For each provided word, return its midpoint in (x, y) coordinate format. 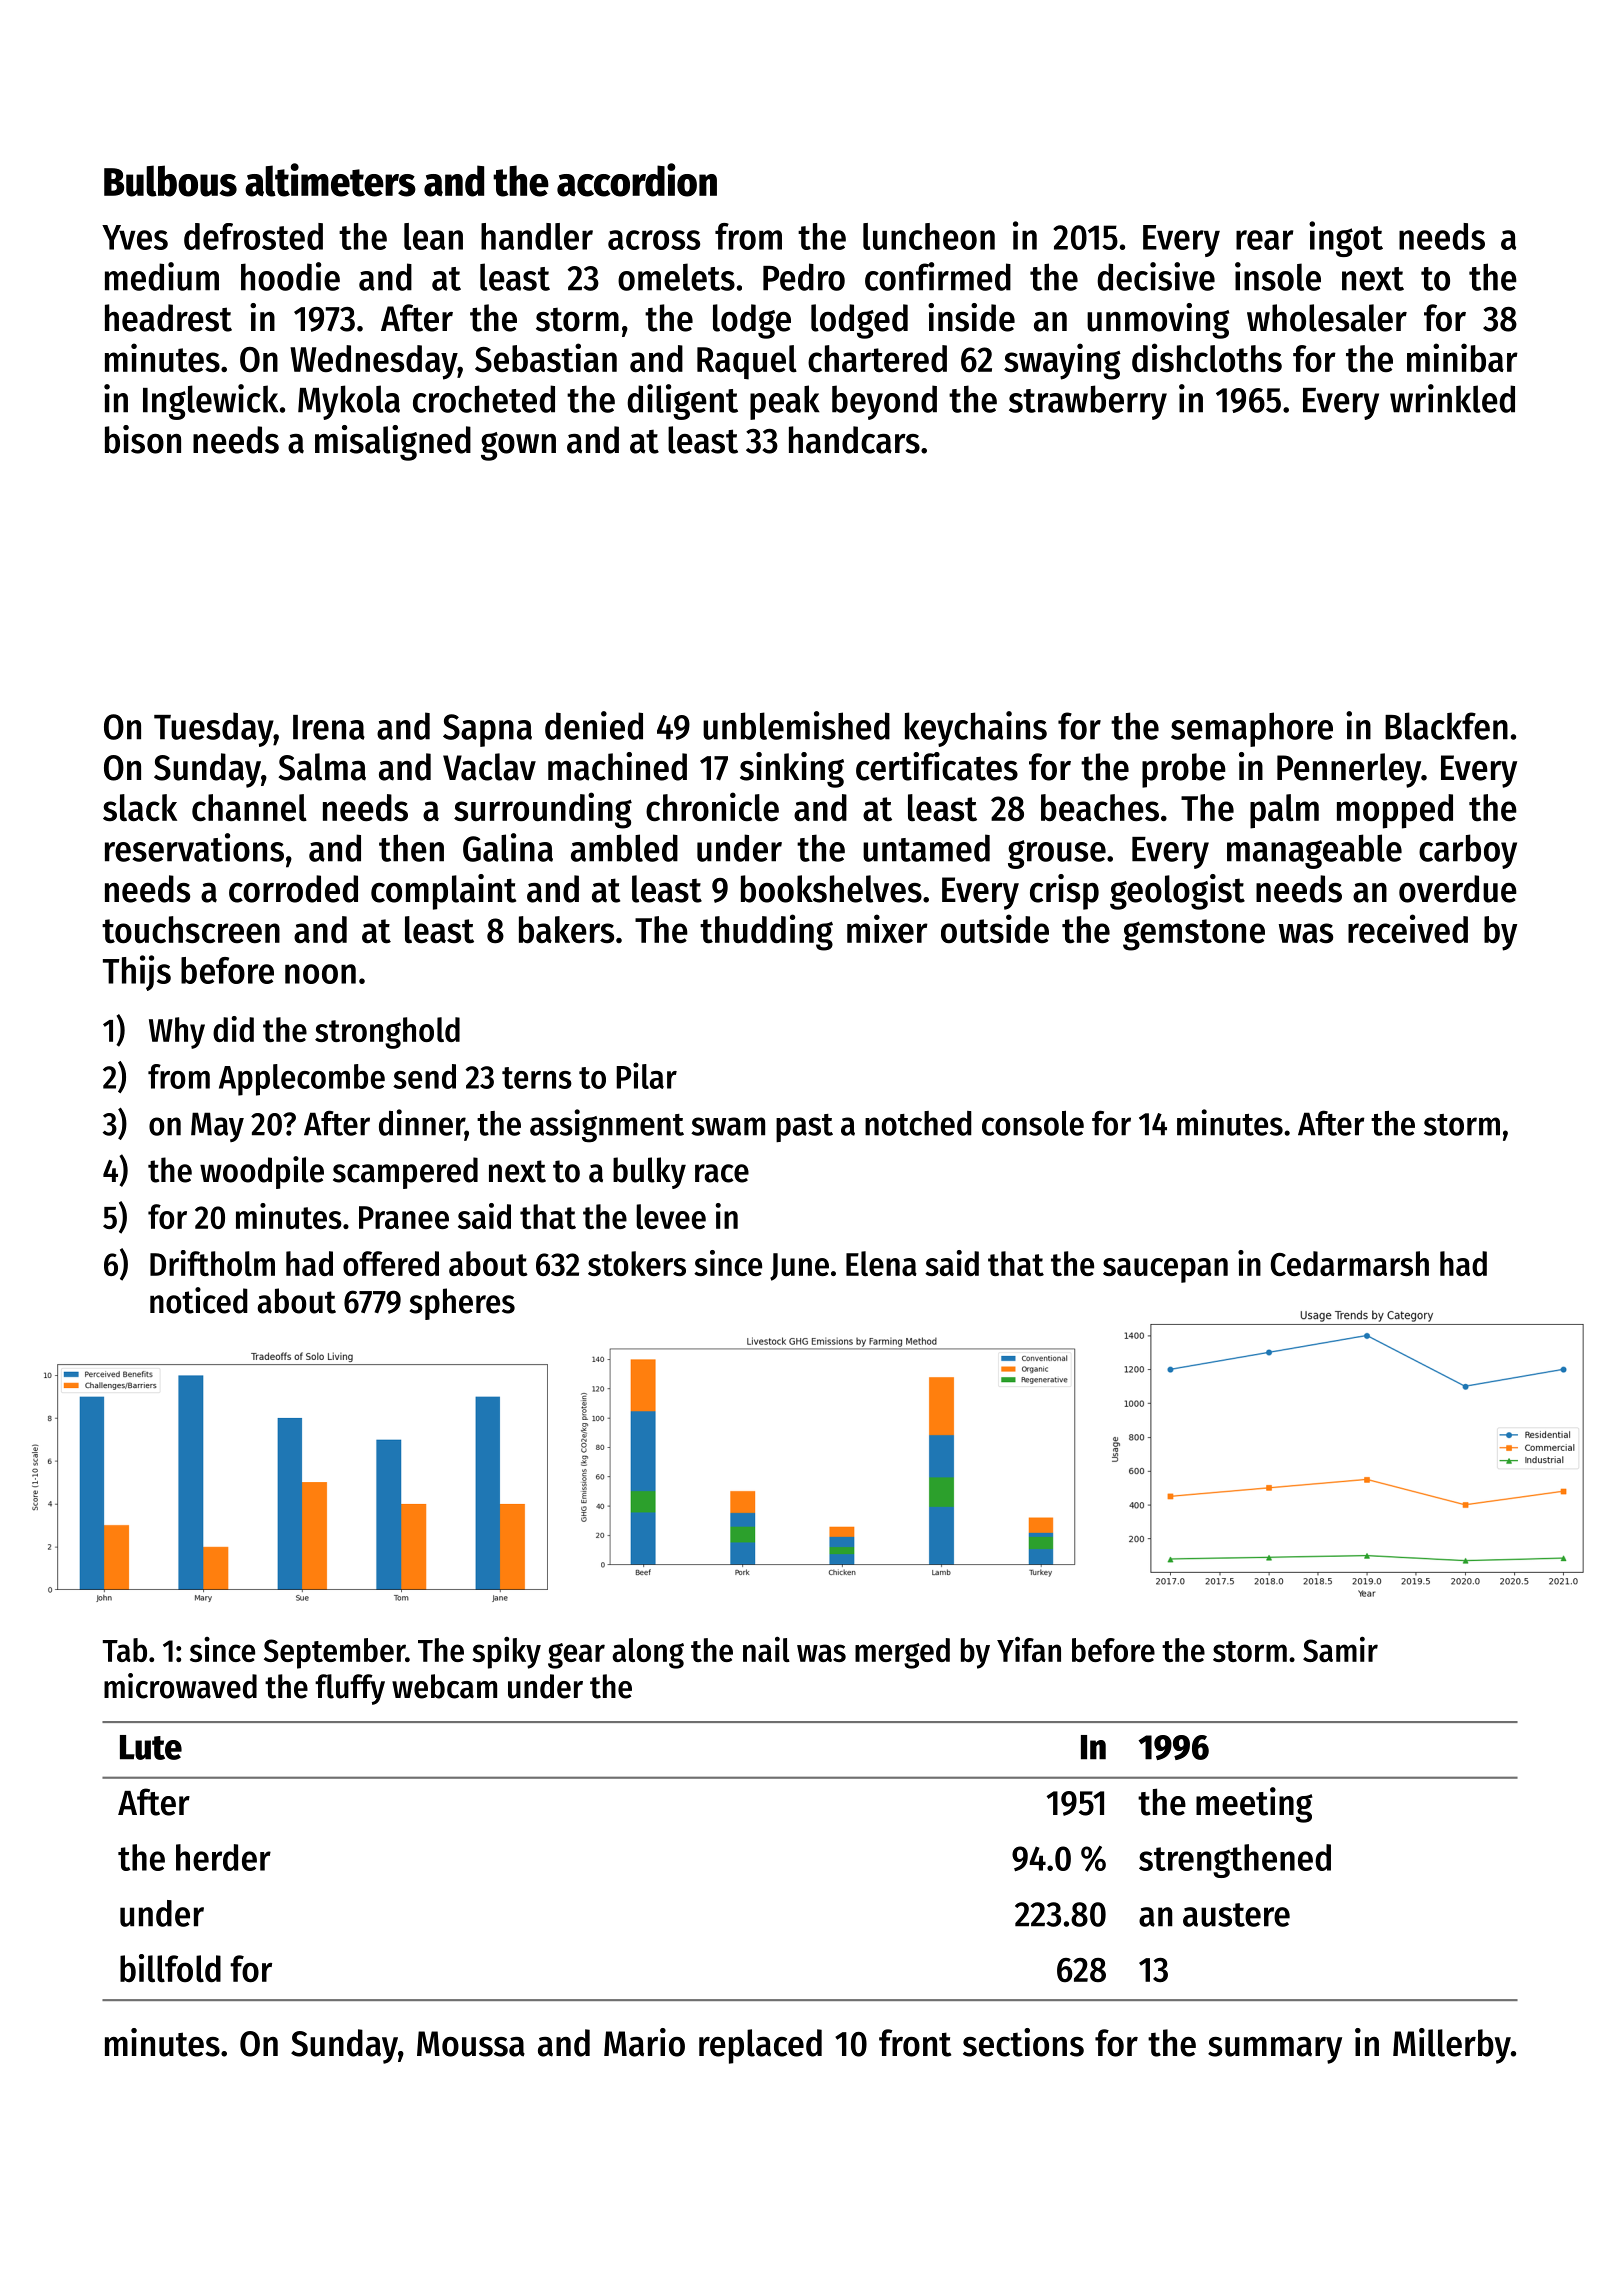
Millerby (1452, 2046)
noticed (199, 1300)
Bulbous (170, 181)
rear (1265, 240)
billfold (170, 1968)
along (648, 1653)
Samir (1340, 1649)
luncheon (929, 236)
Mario (644, 2042)
